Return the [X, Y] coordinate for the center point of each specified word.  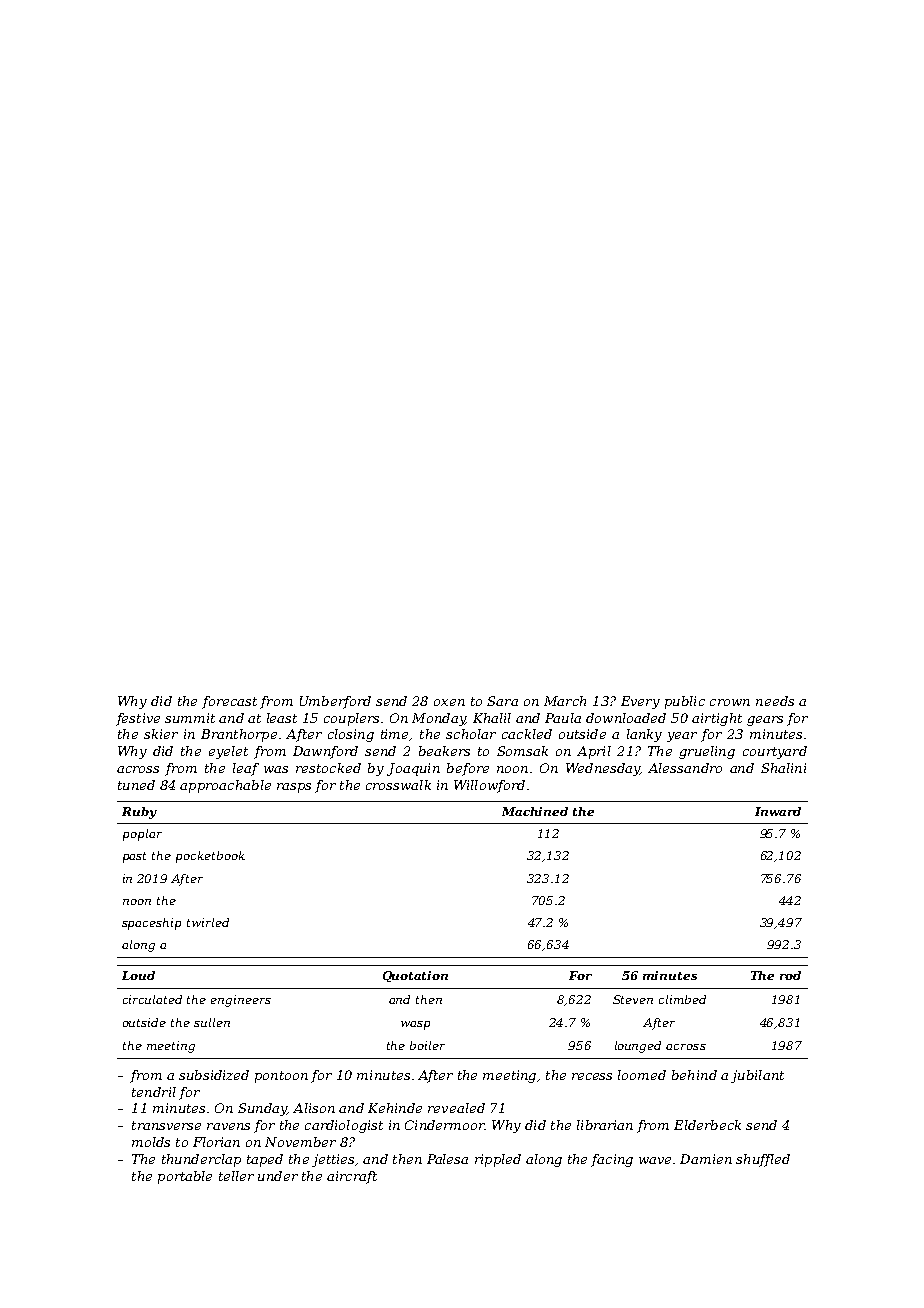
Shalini [783, 768]
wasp [415, 1025]
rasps [294, 788]
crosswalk [398, 785]
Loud [138, 975]
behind [694, 1075]
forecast [229, 702]
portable [185, 1177]
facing [612, 1160]
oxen [449, 702]
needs [775, 701]
